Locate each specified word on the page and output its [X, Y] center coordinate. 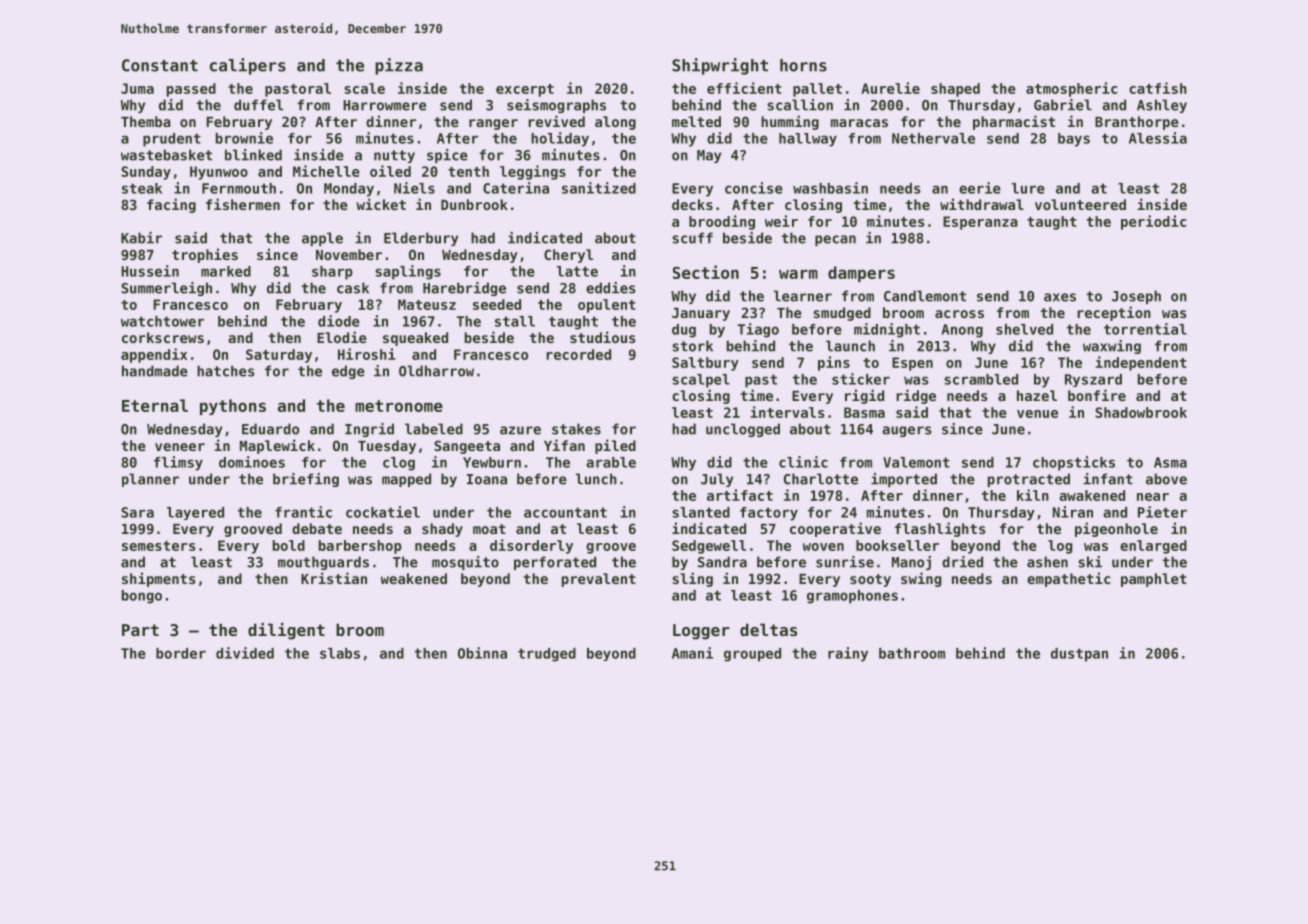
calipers [248, 66]
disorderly [531, 546]
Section [706, 272]
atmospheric [1072, 89]
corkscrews [163, 337]
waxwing [1112, 347]
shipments [158, 579]
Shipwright [720, 66]
